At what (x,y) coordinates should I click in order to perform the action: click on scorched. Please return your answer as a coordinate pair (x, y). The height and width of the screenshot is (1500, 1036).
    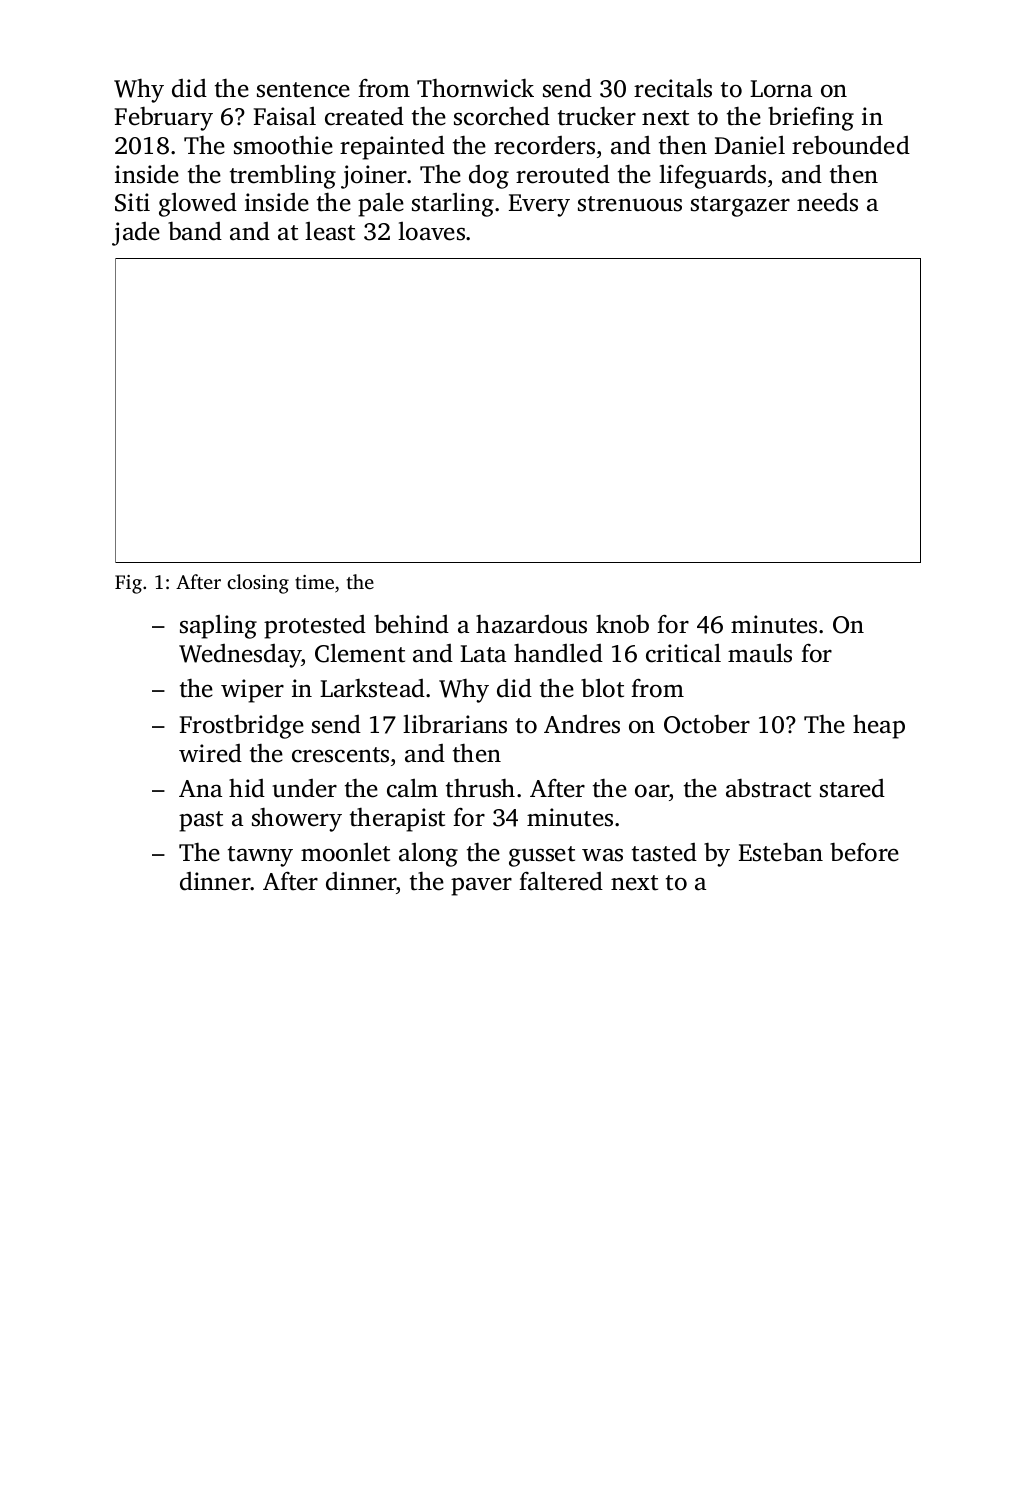
    Looking at the image, I should click on (502, 116).
